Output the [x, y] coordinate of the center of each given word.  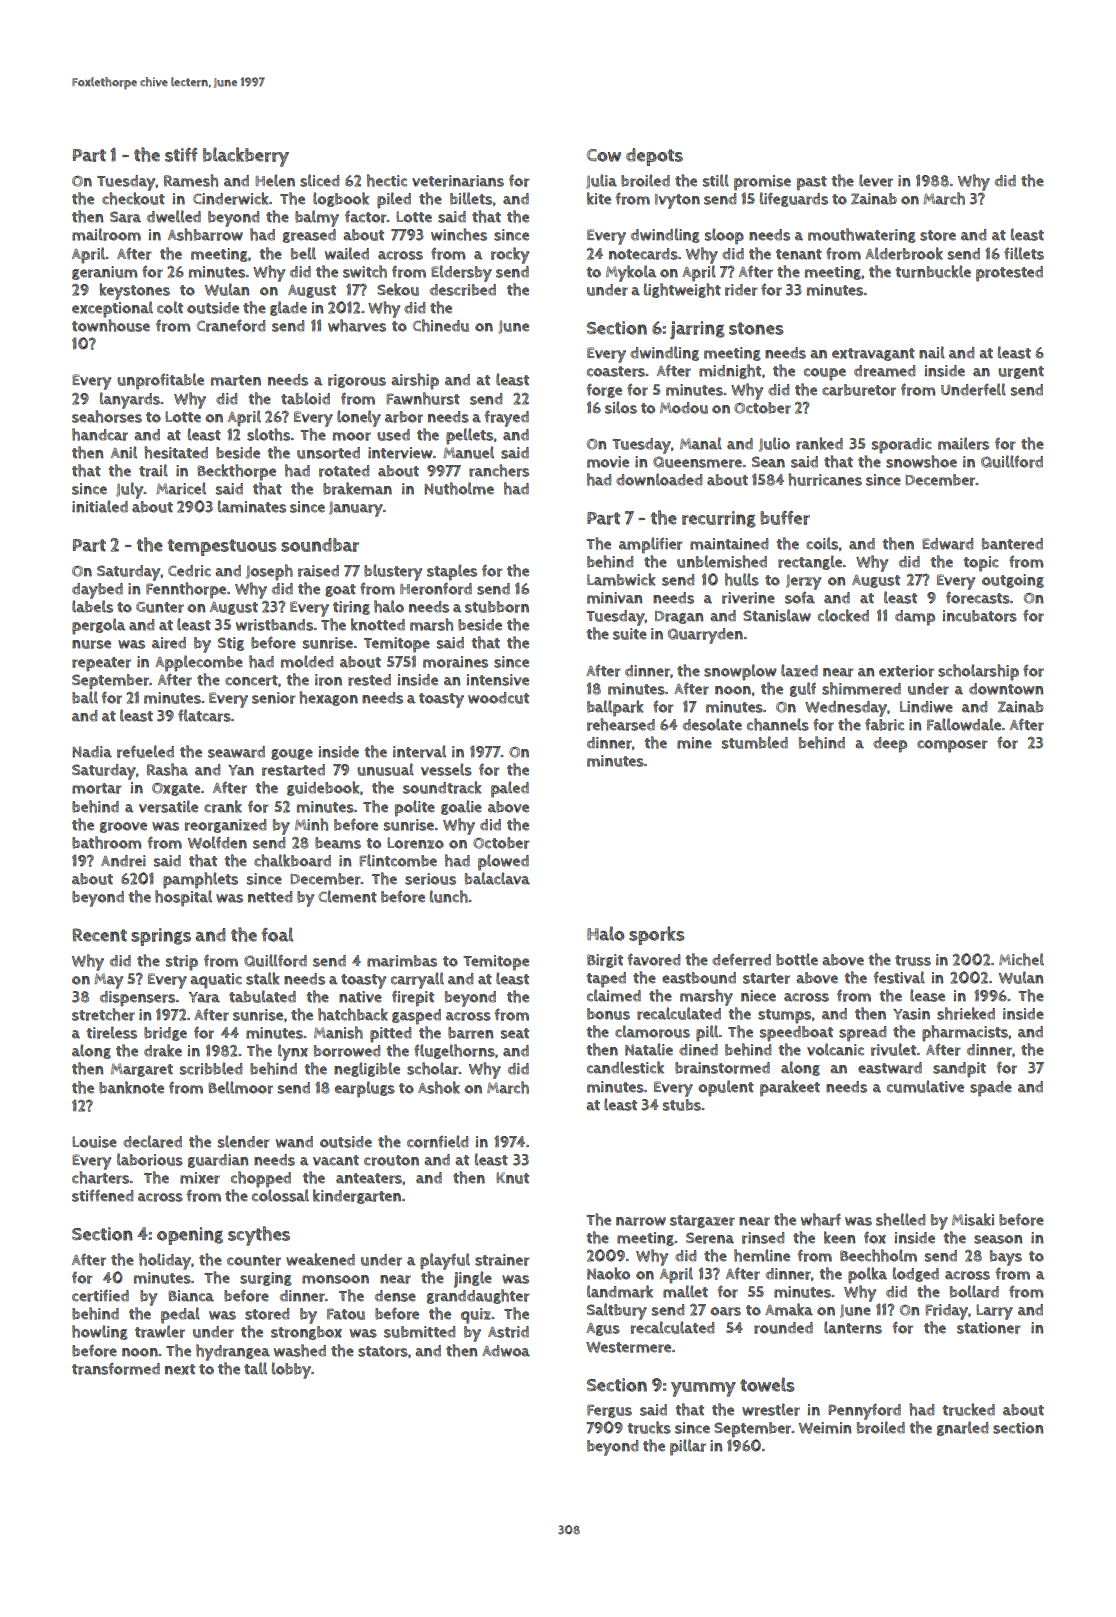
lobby [291, 1370]
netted [270, 897]
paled [510, 789]
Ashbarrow [205, 234]
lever [876, 180]
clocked [843, 615]
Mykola [631, 273]
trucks [649, 1427]
